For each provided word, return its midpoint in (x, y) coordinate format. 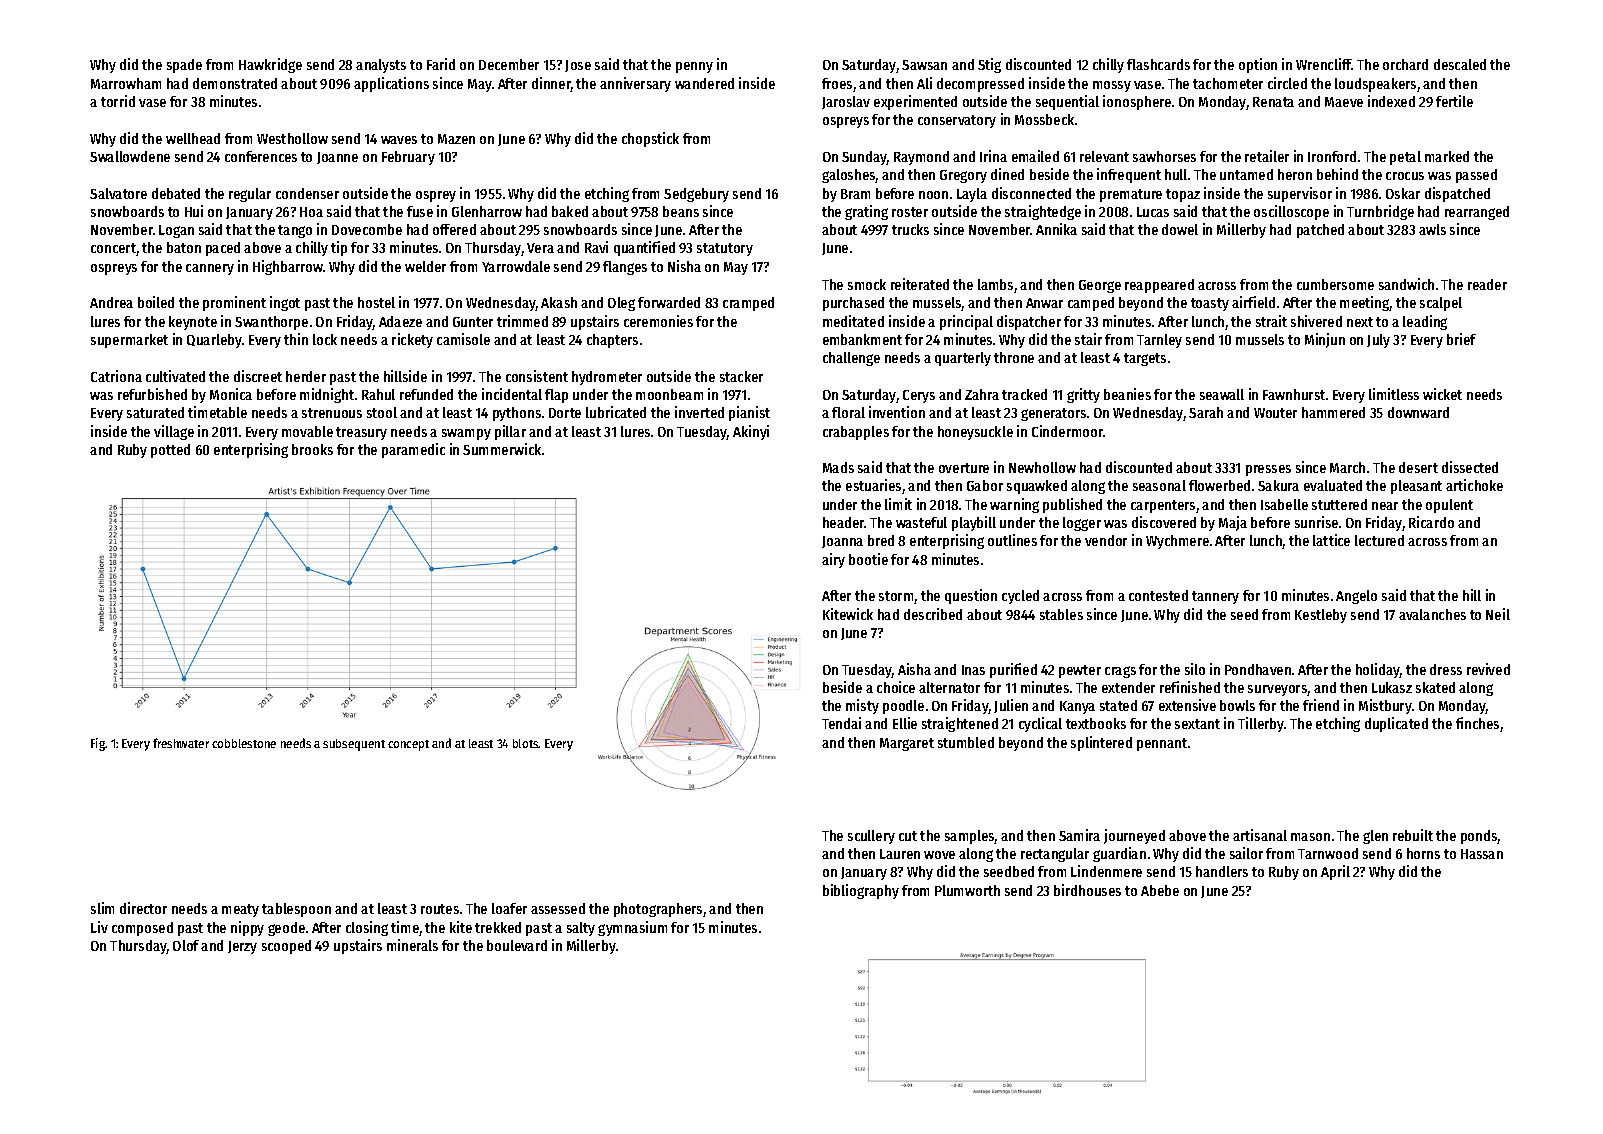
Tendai (841, 723)
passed (1476, 176)
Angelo (1356, 597)
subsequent (354, 745)
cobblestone (244, 743)
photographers (658, 910)
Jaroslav (846, 102)
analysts (381, 66)
